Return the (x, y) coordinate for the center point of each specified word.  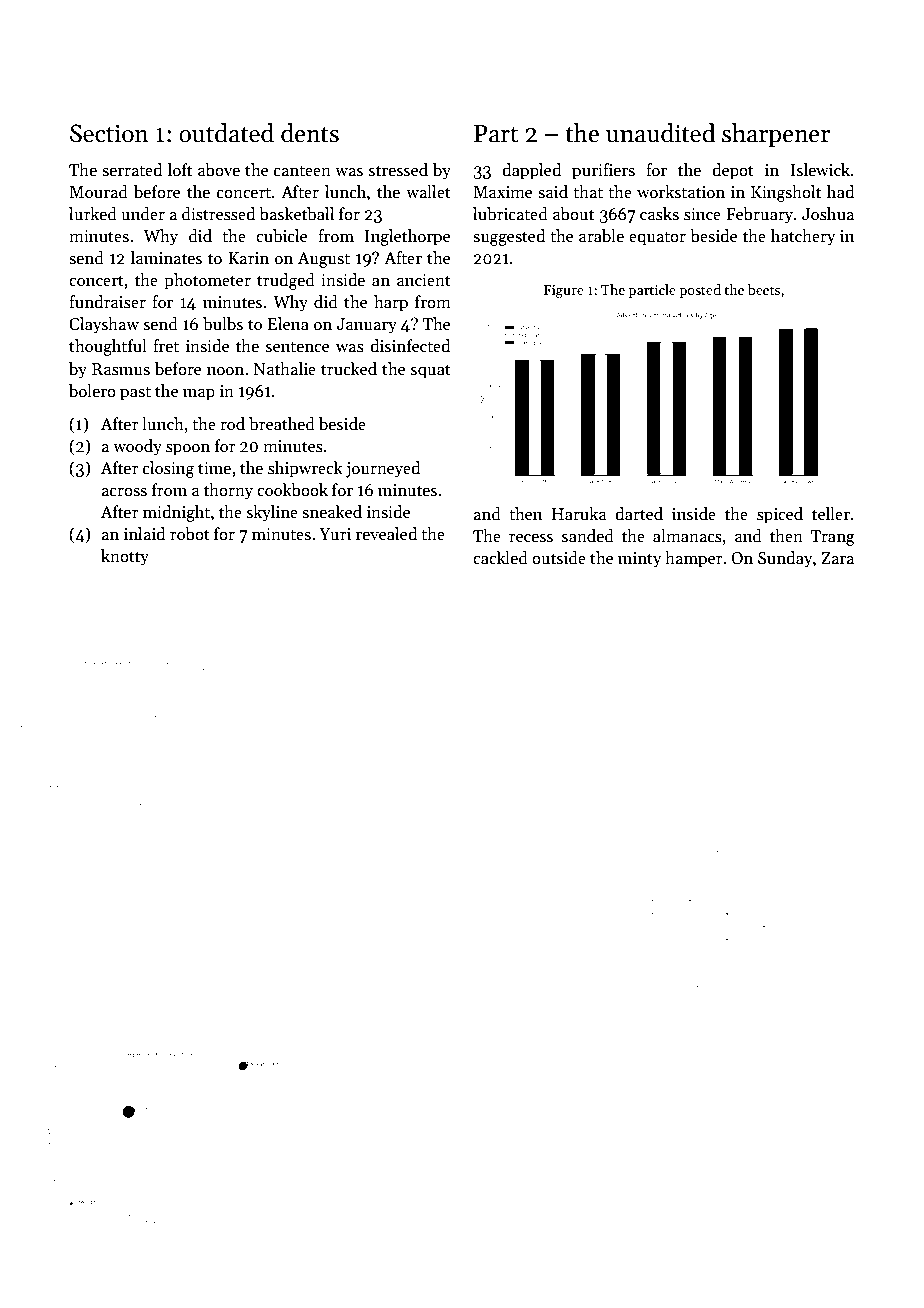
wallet (428, 192)
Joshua (828, 214)
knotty (125, 557)
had (840, 191)
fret (166, 346)
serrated (132, 170)
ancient (424, 280)
